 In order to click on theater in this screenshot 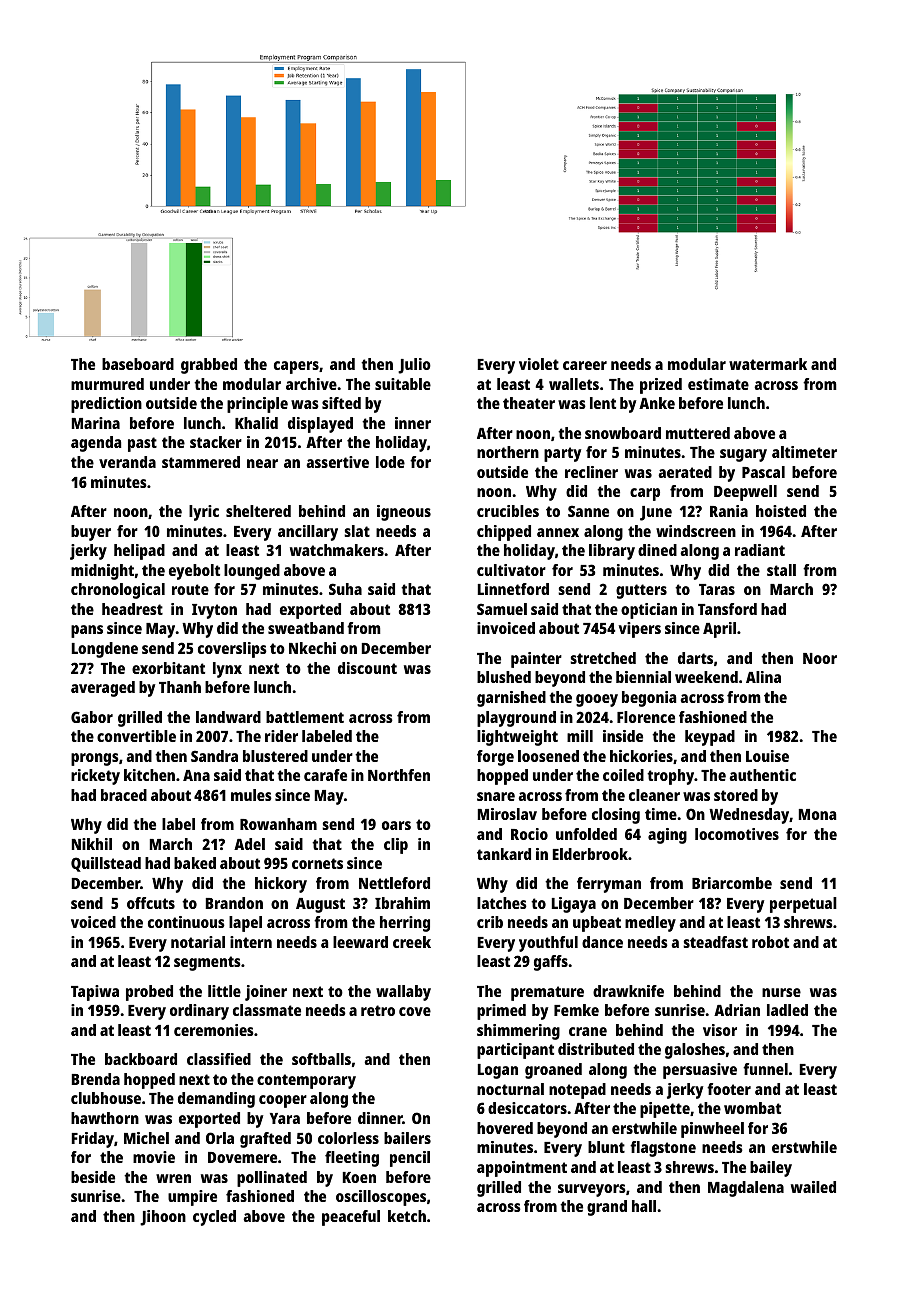, I will do `click(529, 403)`.
